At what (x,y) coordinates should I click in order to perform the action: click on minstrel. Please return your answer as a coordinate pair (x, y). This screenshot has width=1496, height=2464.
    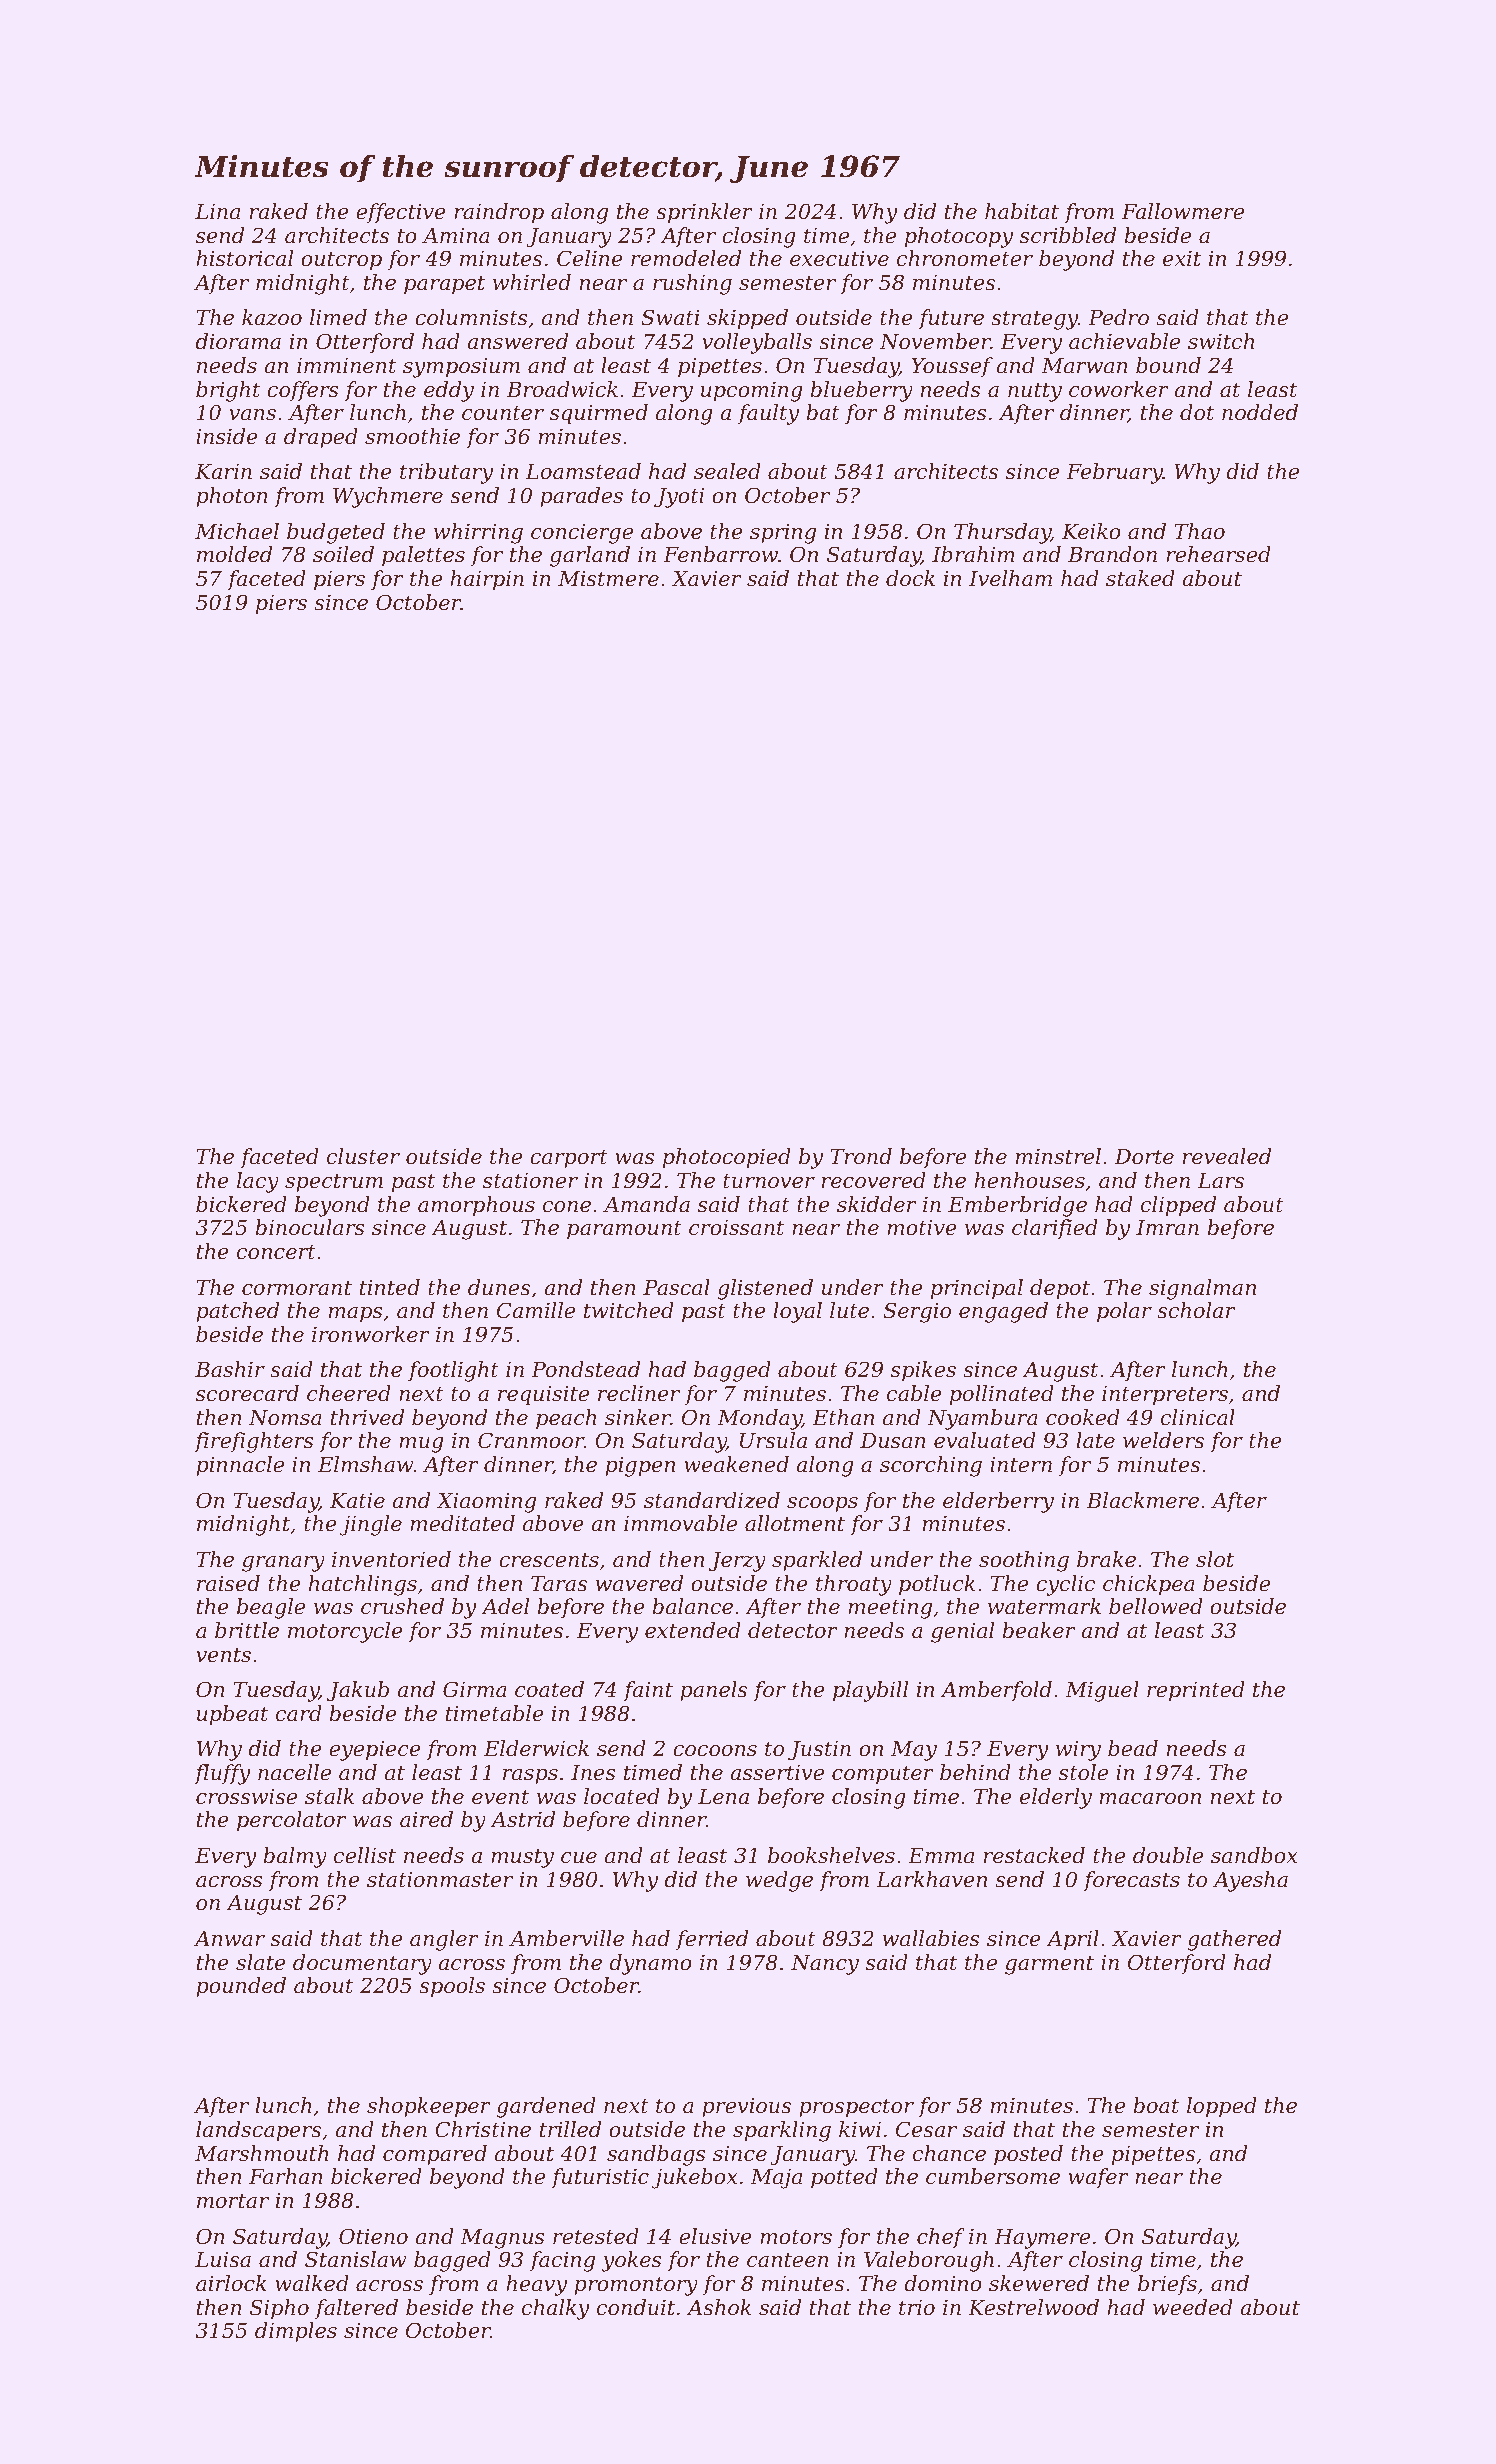
    Looking at the image, I should click on (1058, 1156).
